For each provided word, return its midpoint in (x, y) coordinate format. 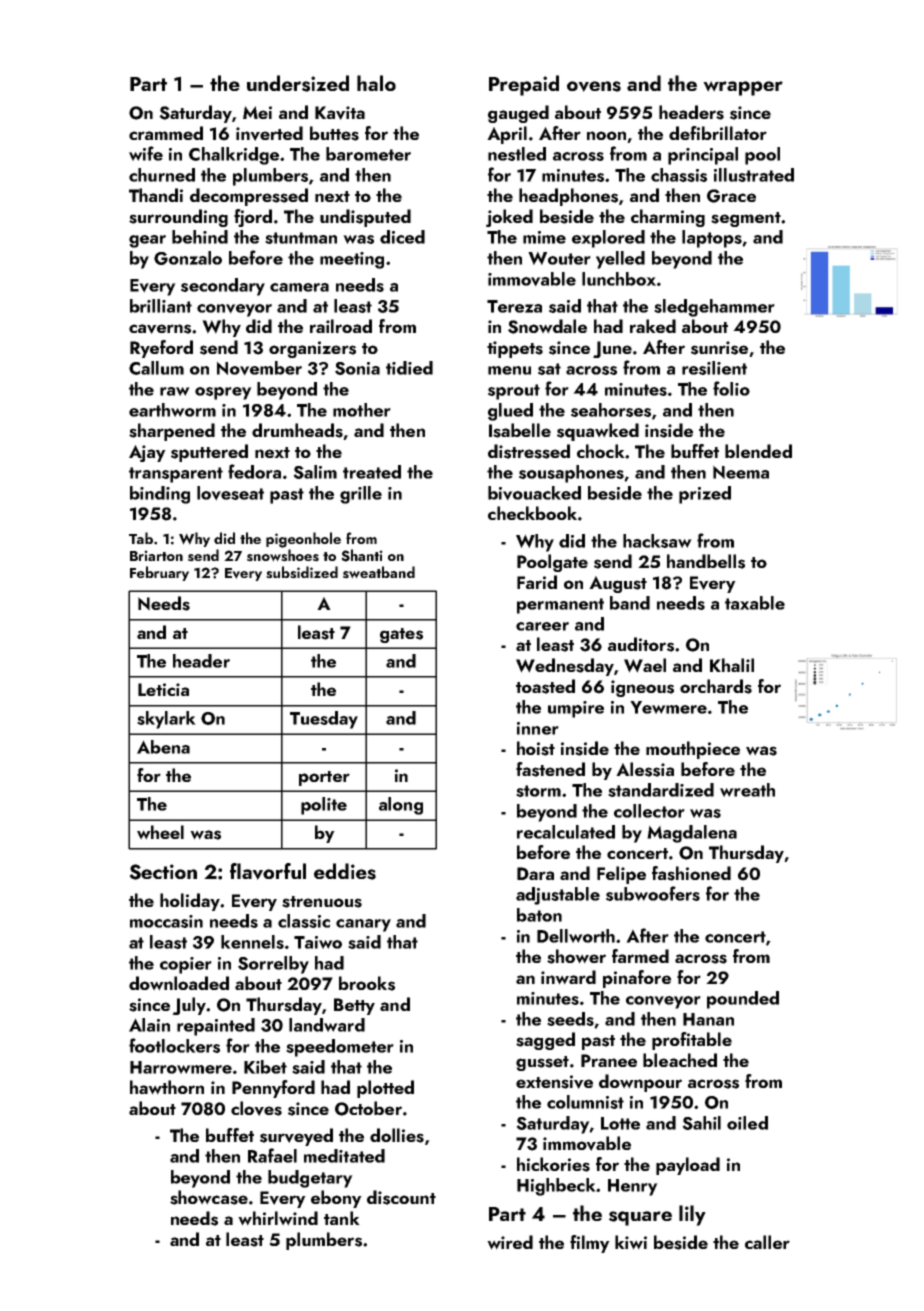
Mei (257, 112)
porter (324, 778)
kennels (252, 942)
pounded (743, 1000)
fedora (254, 471)
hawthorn (167, 1087)
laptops (712, 239)
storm (538, 791)
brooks (367, 983)
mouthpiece (693, 750)
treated (372, 472)
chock (601, 451)
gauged (518, 114)
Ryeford (161, 349)
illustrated (754, 175)
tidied (409, 368)
